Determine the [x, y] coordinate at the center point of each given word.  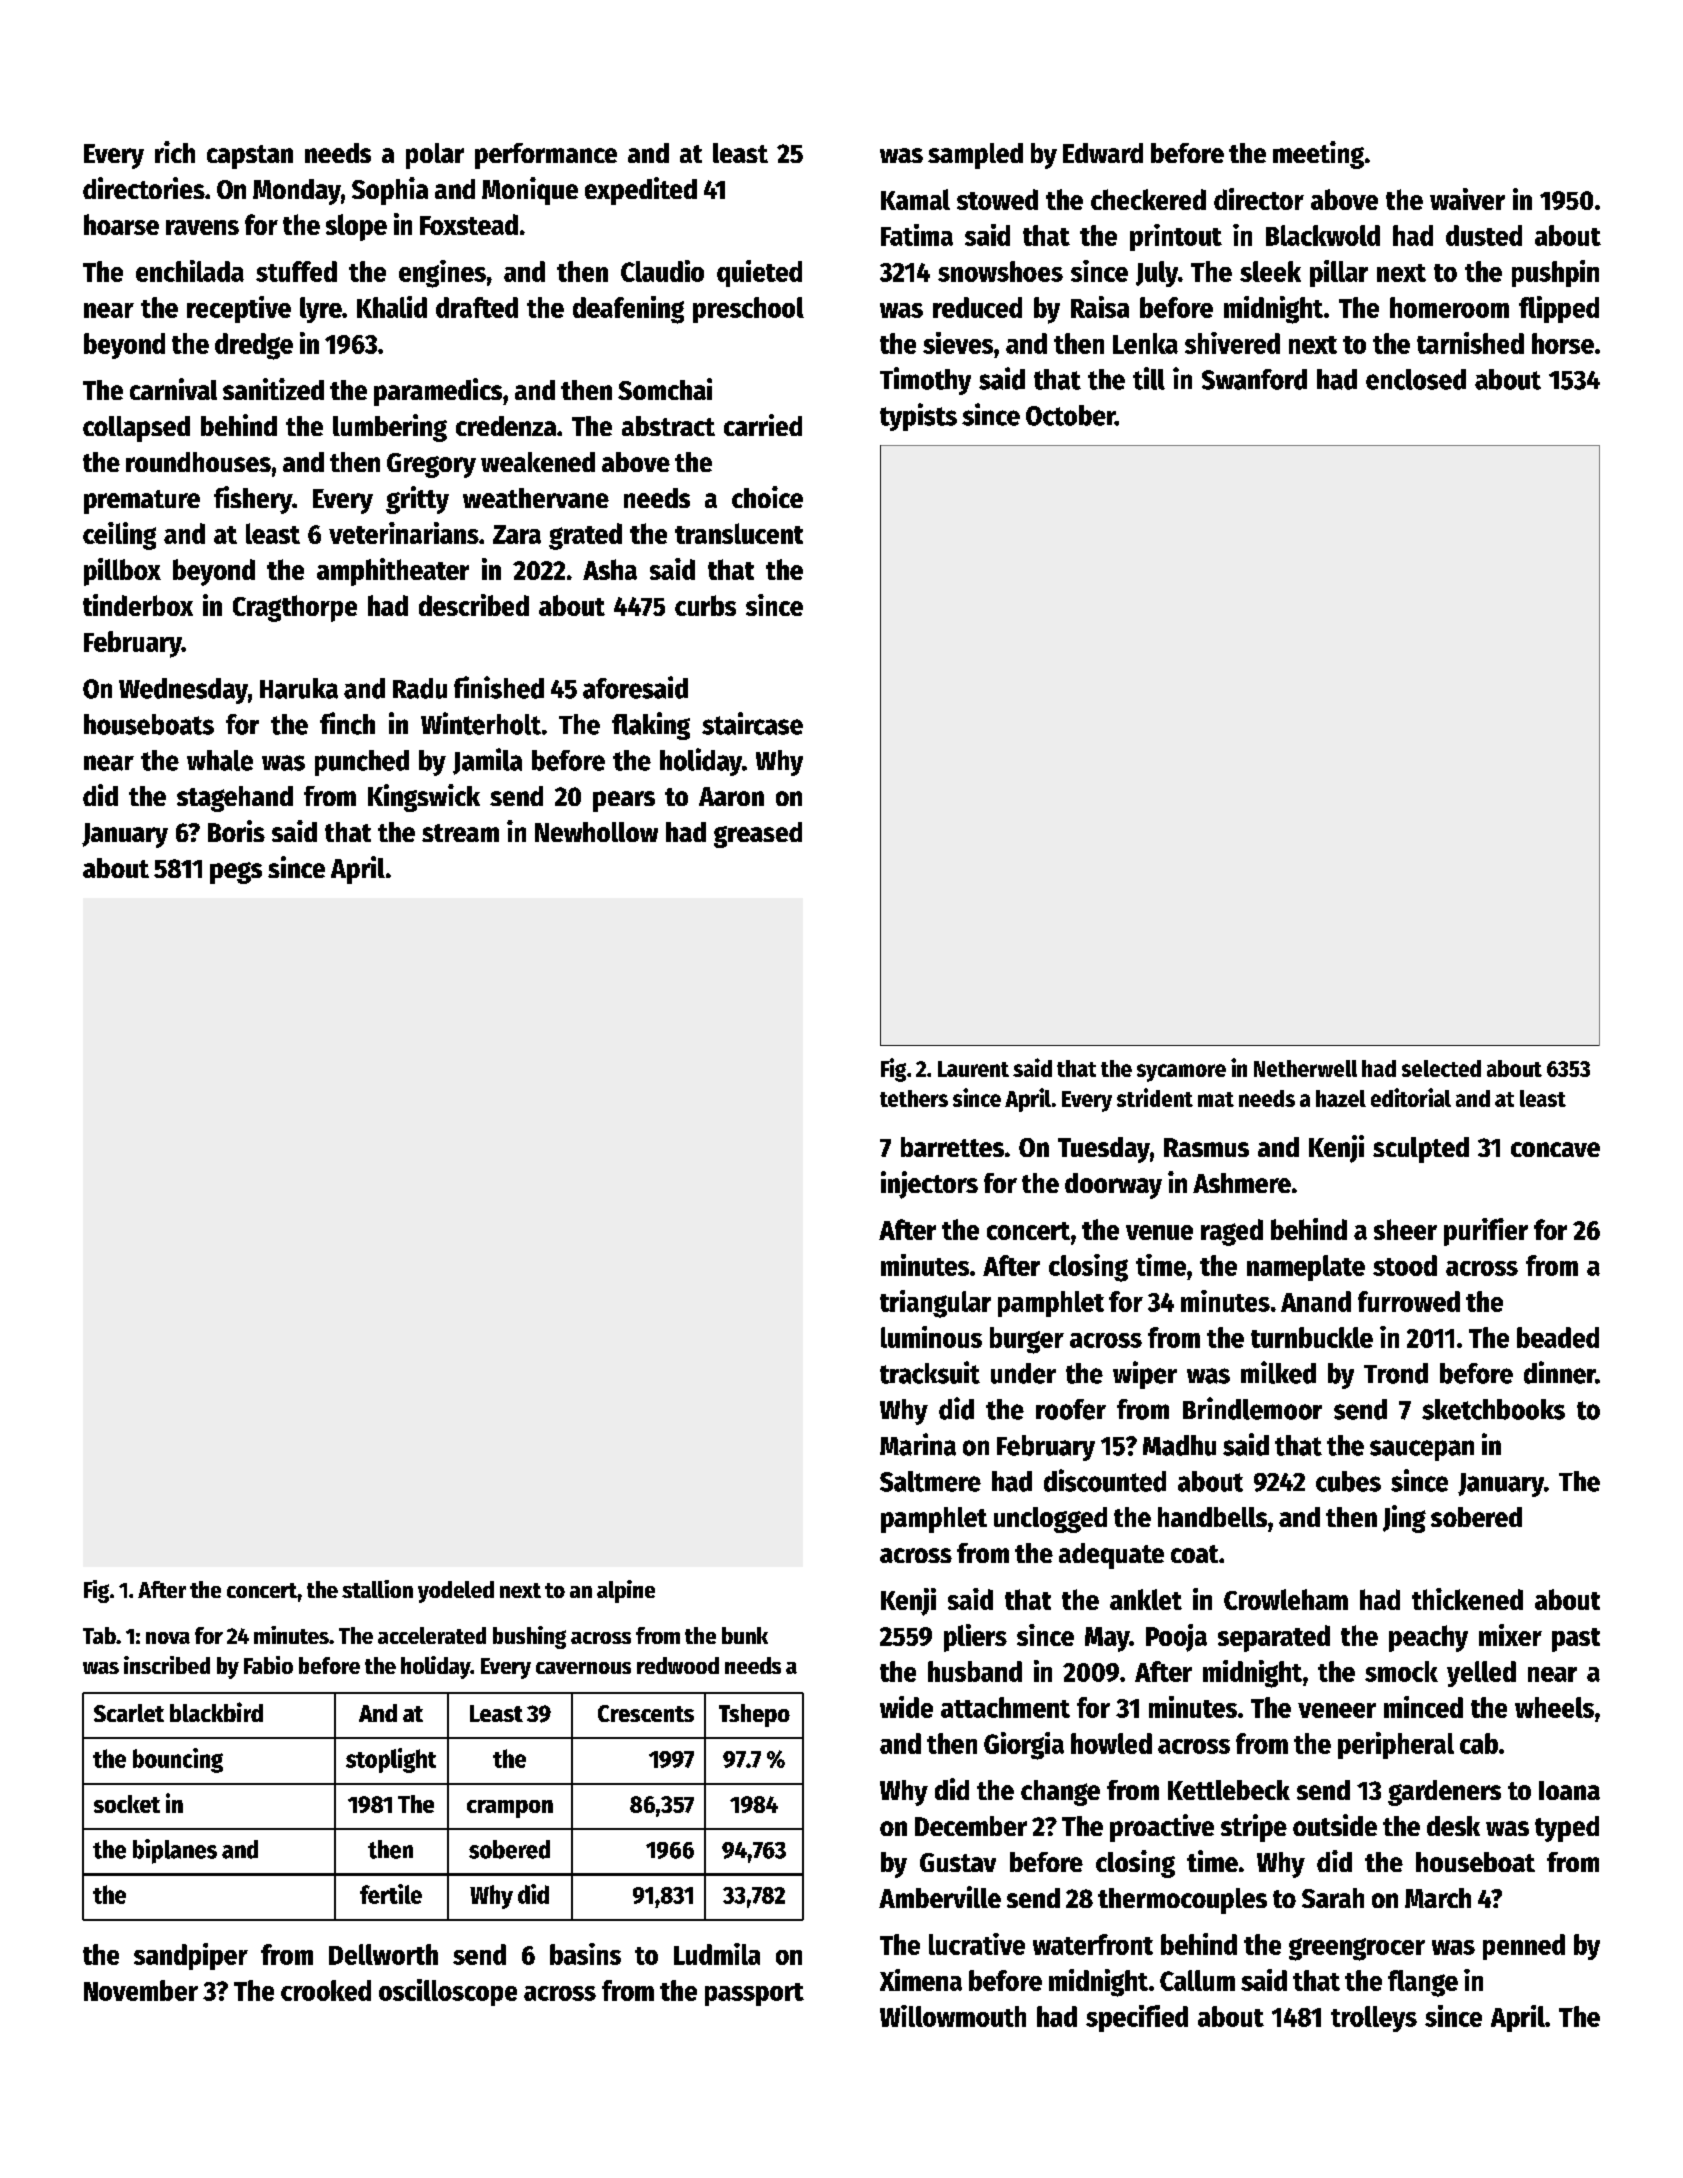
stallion [377, 1589]
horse [1563, 343]
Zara [517, 534]
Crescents [646, 1713]
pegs [236, 873]
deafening [628, 310]
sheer [1405, 1229]
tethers [914, 1098]
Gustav [958, 1862]
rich [175, 152]
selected [1441, 1068]
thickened [1467, 1599]
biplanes [175, 1851]
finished [499, 687]
